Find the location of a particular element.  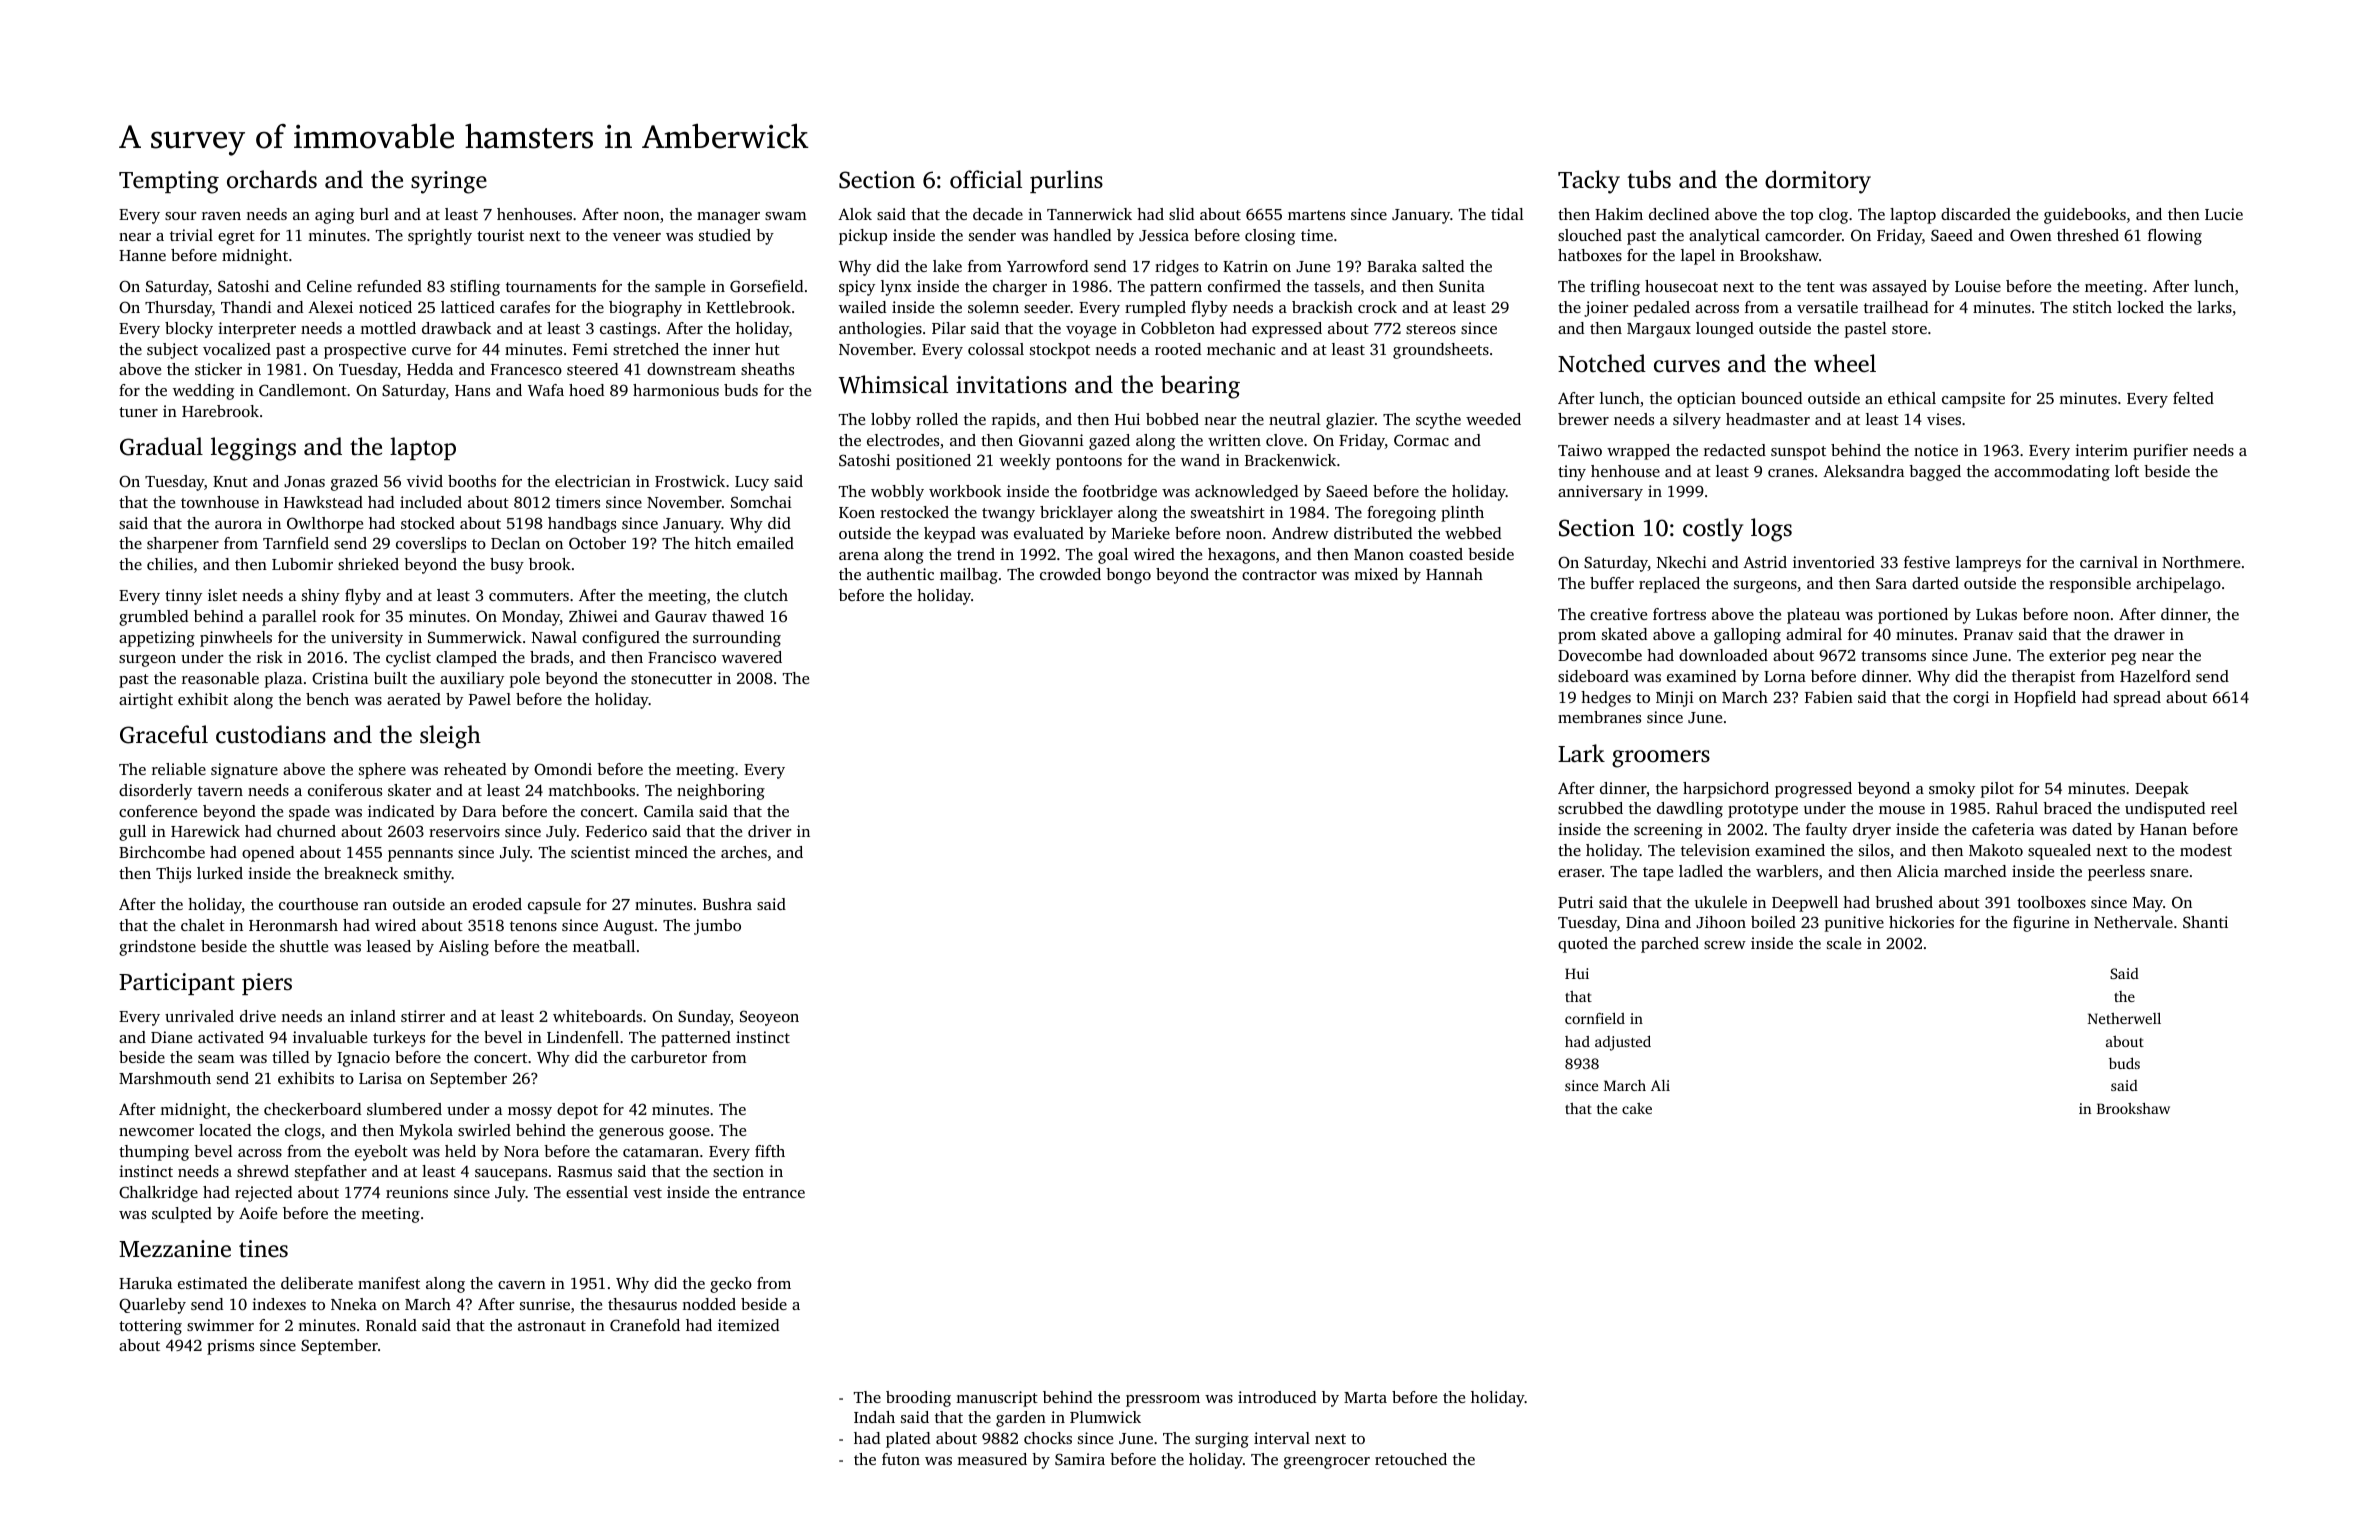

syringe is located at coordinates (449, 182).
